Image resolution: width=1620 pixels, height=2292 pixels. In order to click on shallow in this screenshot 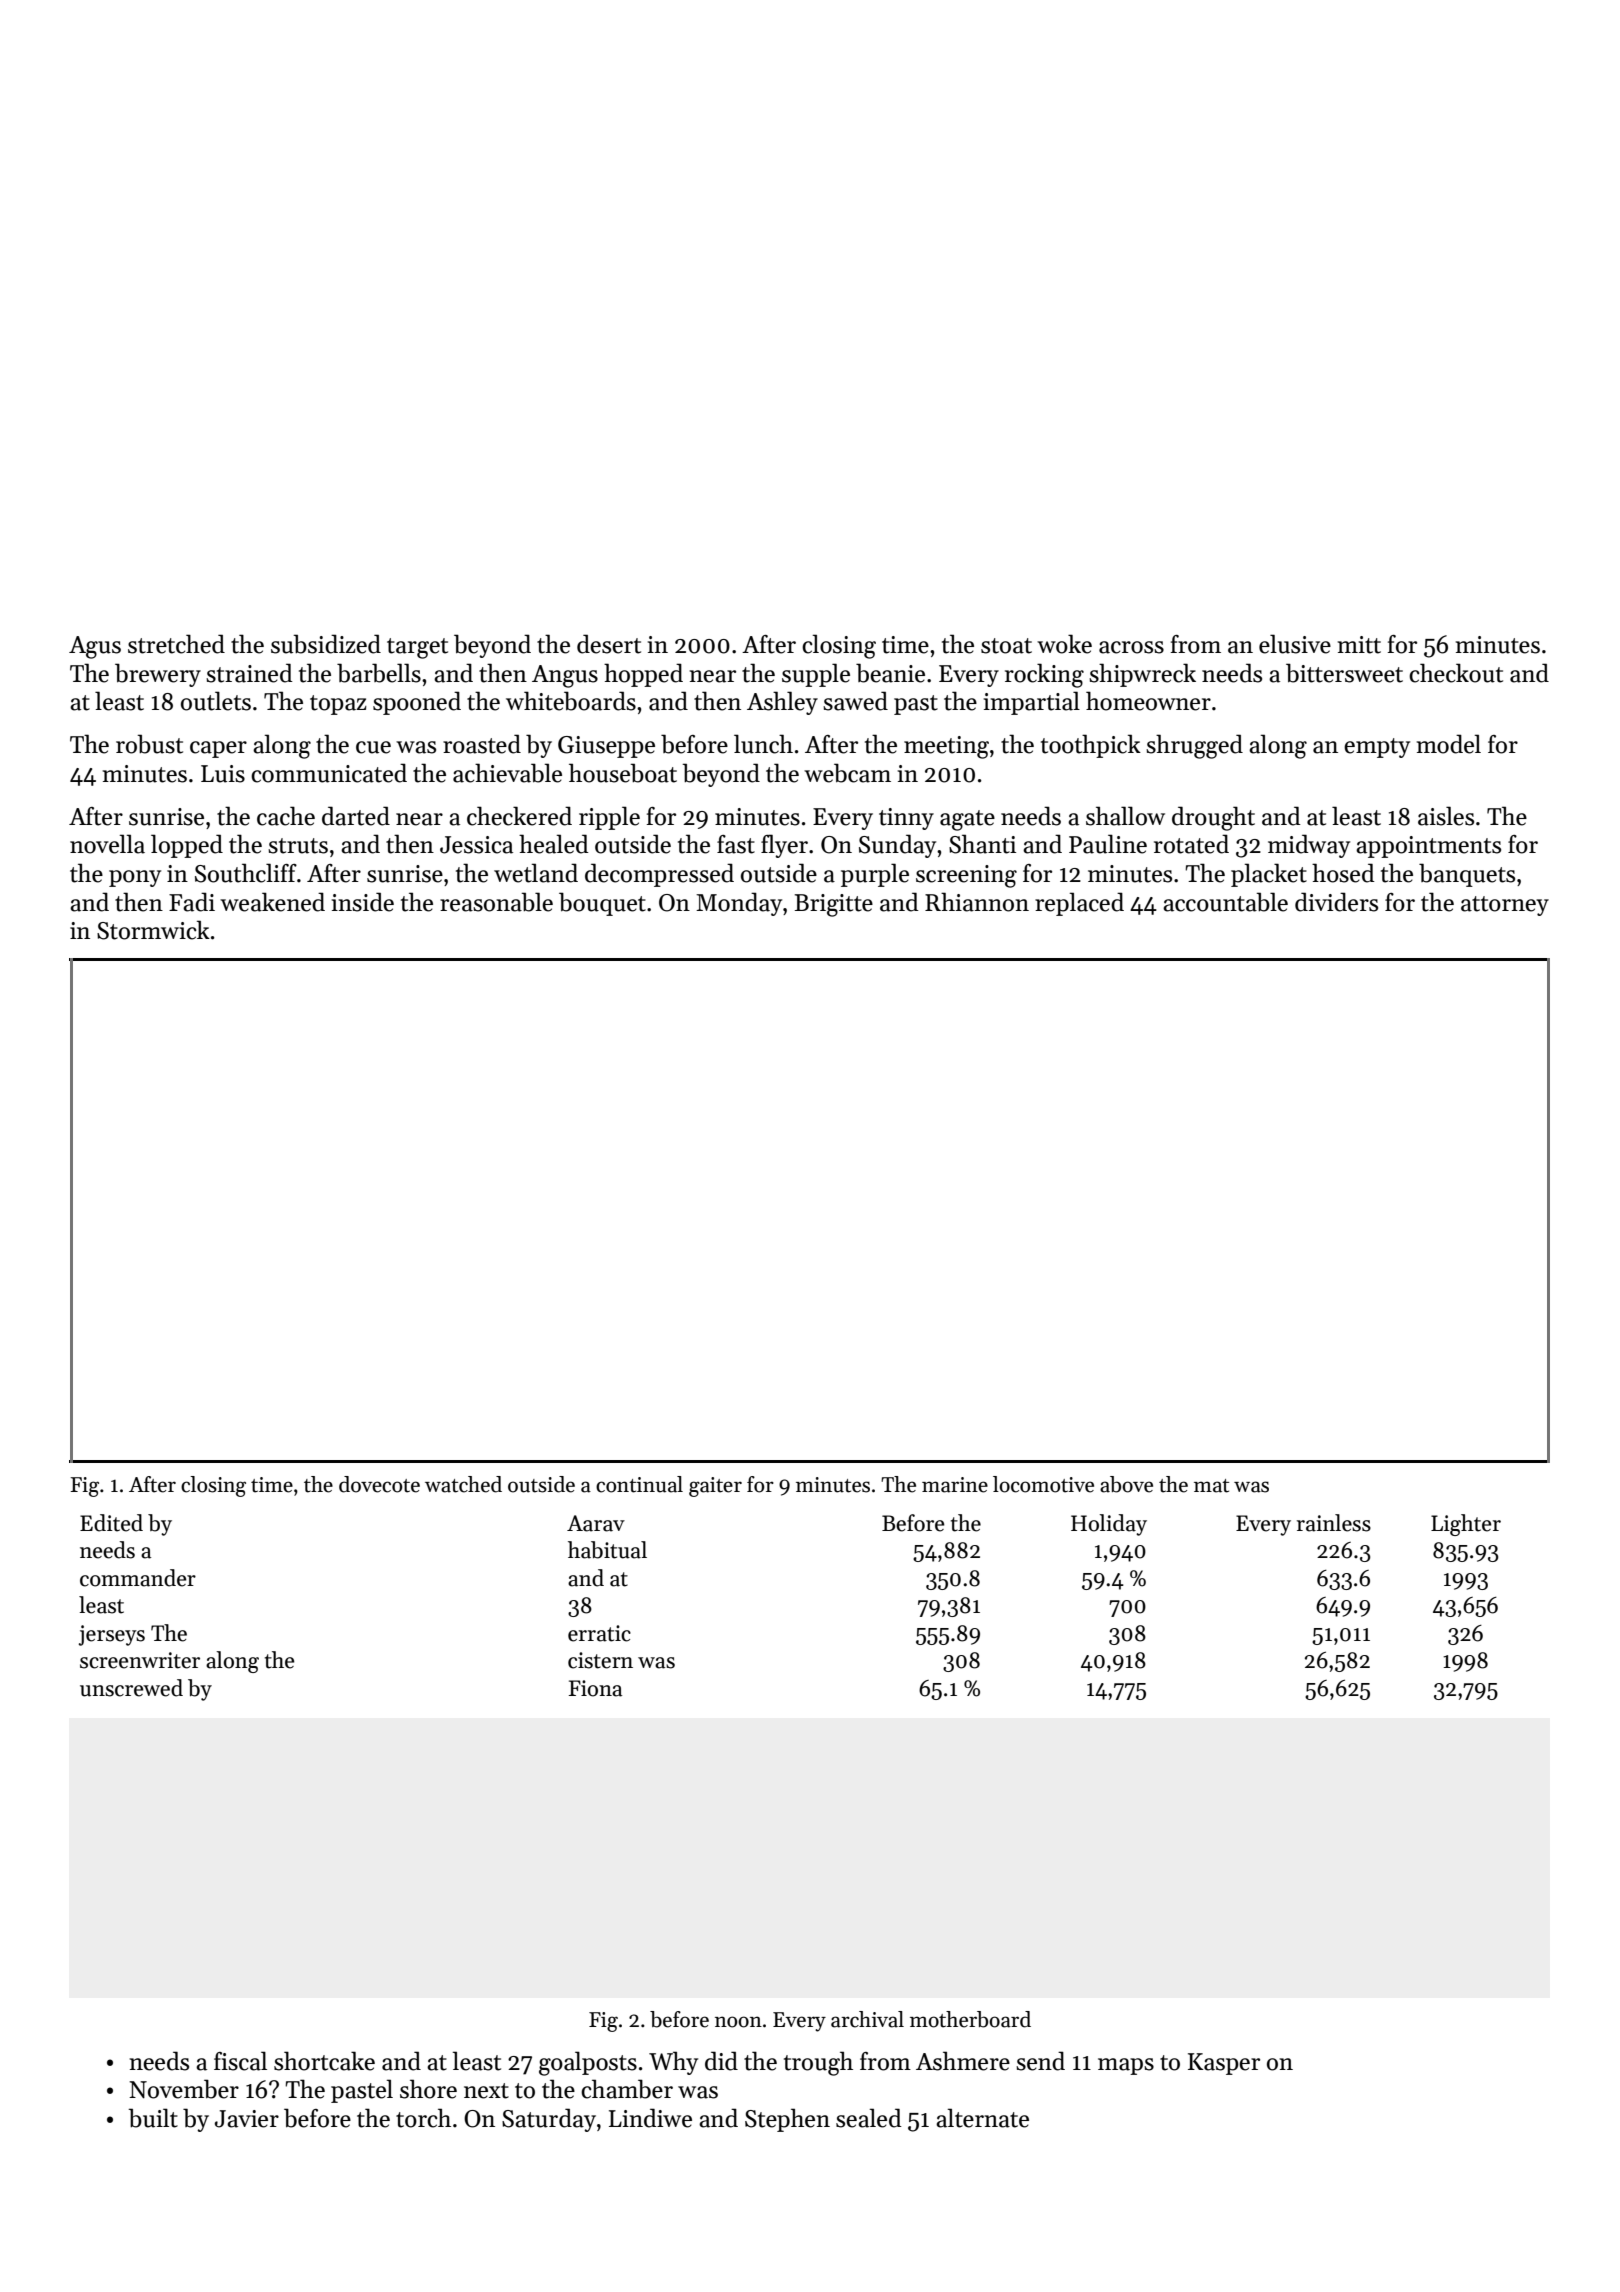, I will do `click(1125, 816)`.
